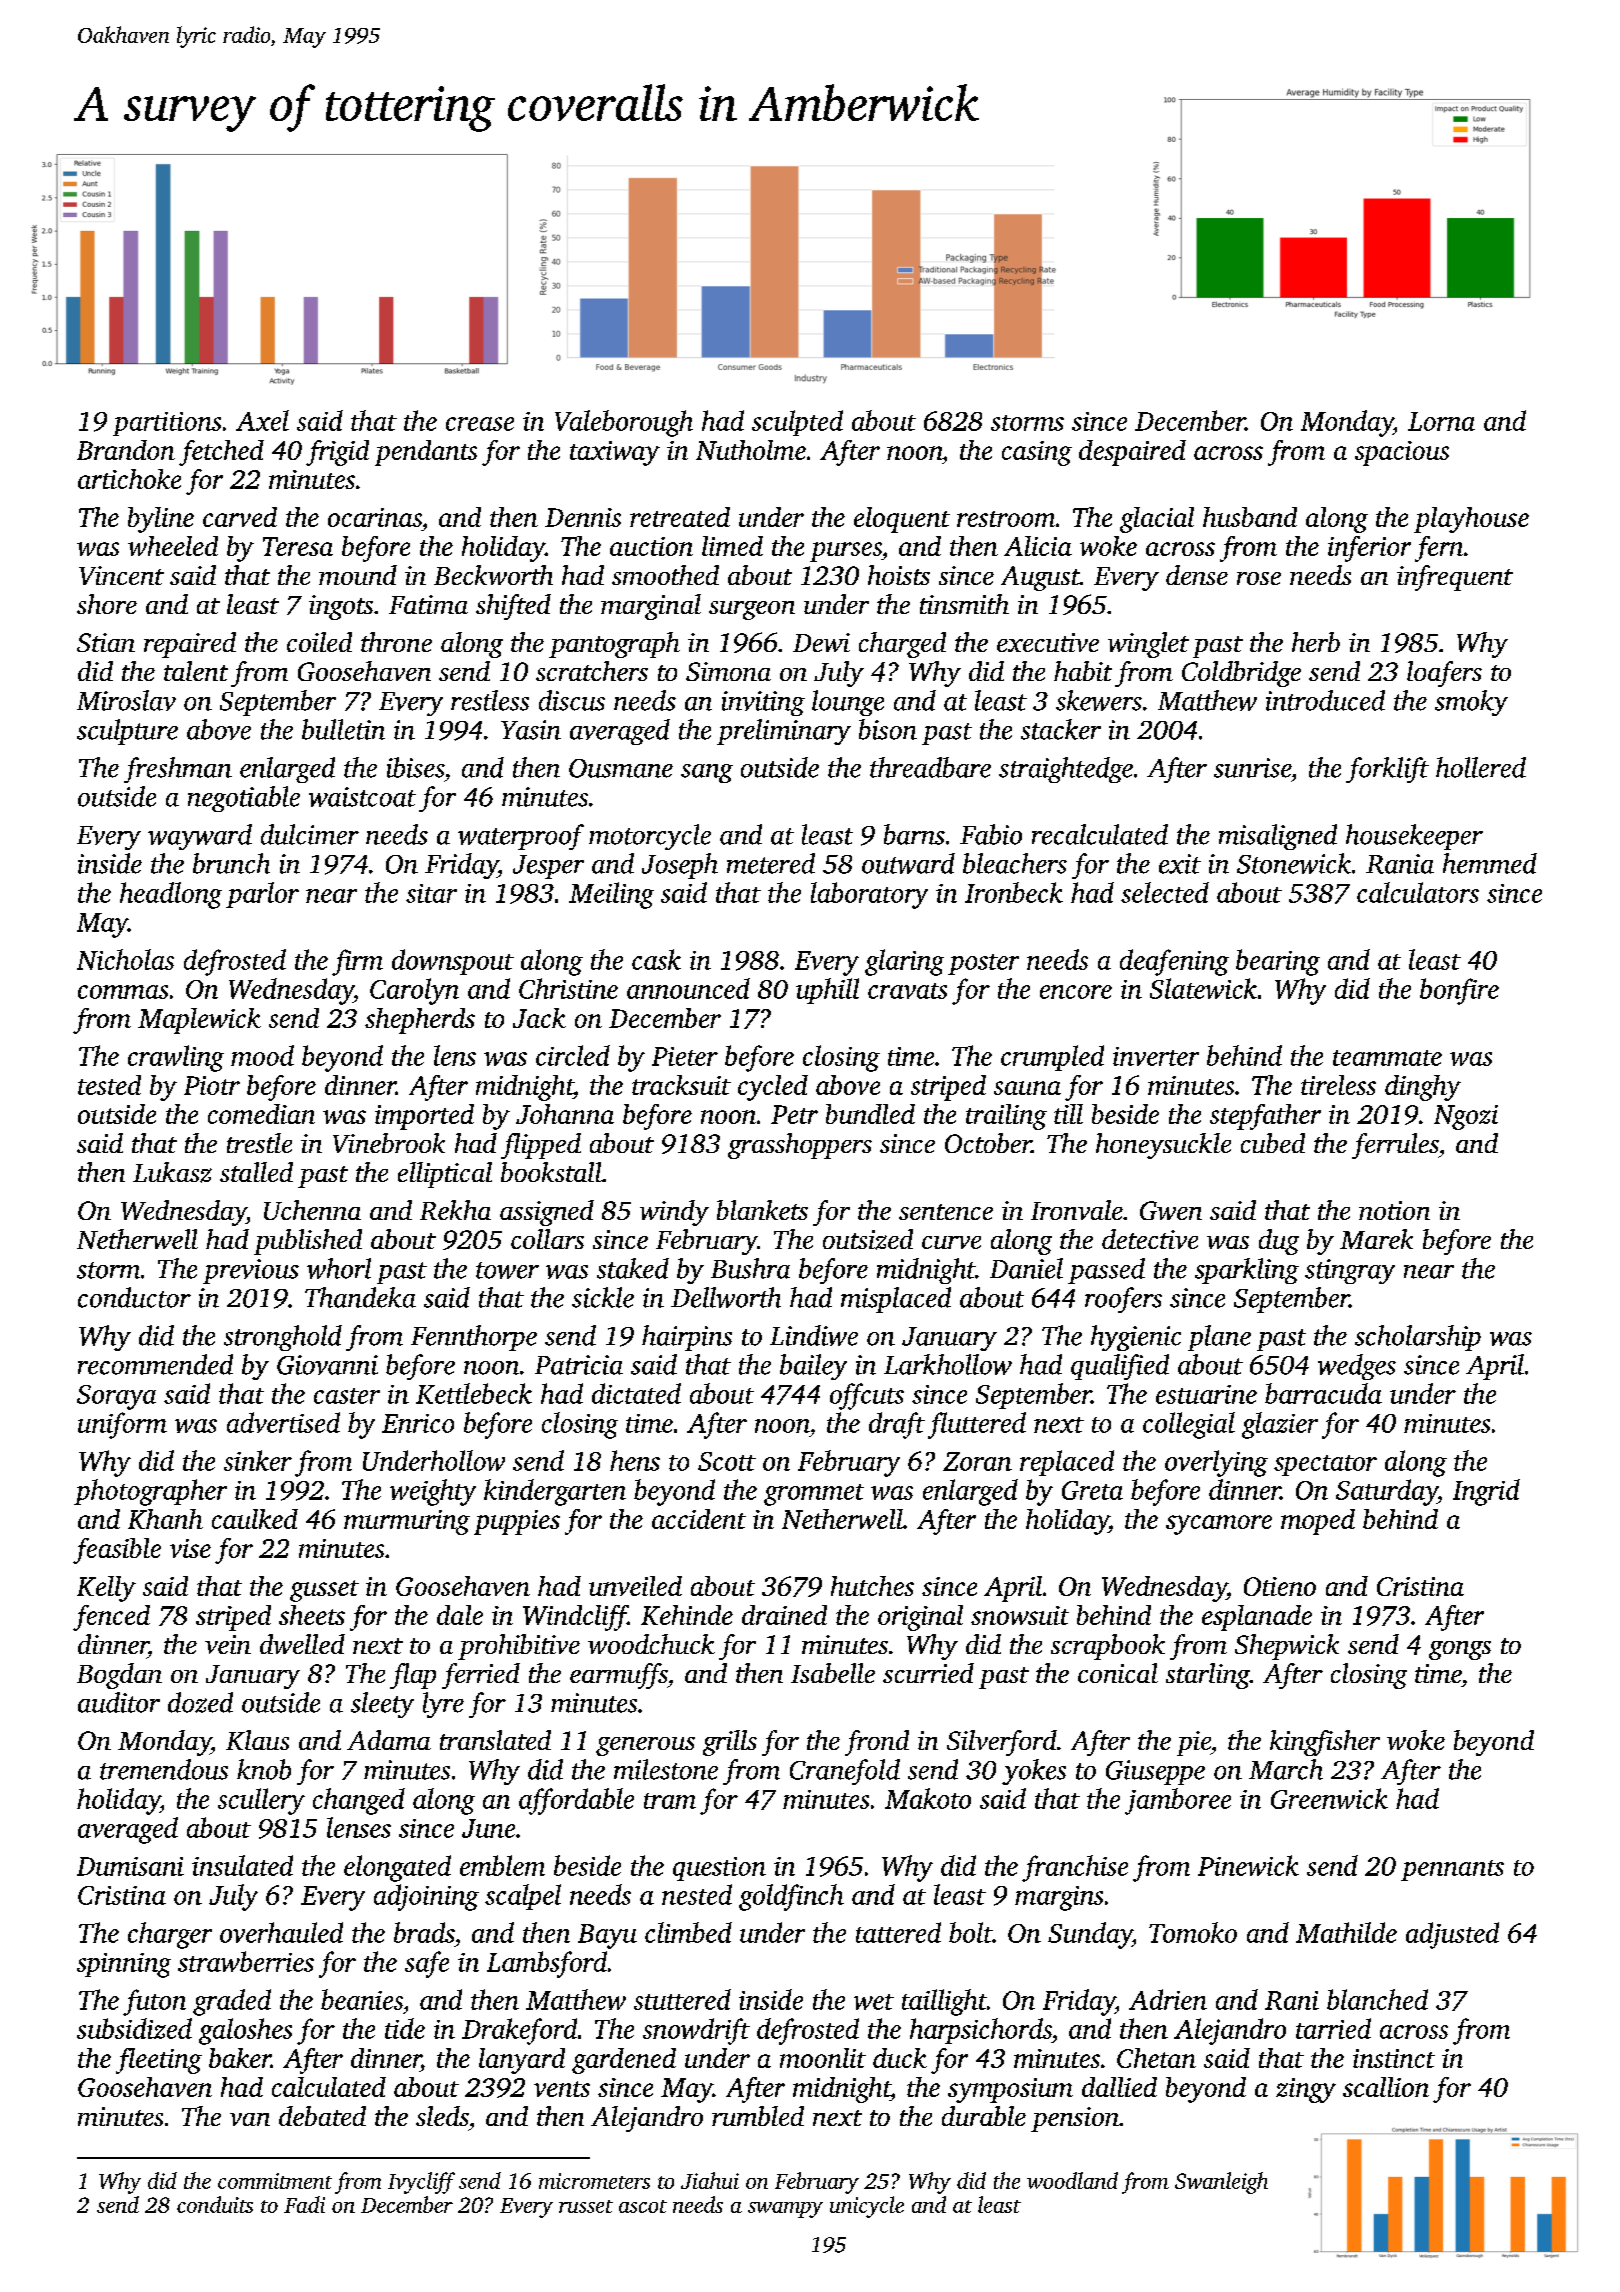 The height and width of the document is (2292, 1620). I want to click on crawling, so click(176, 1058).
